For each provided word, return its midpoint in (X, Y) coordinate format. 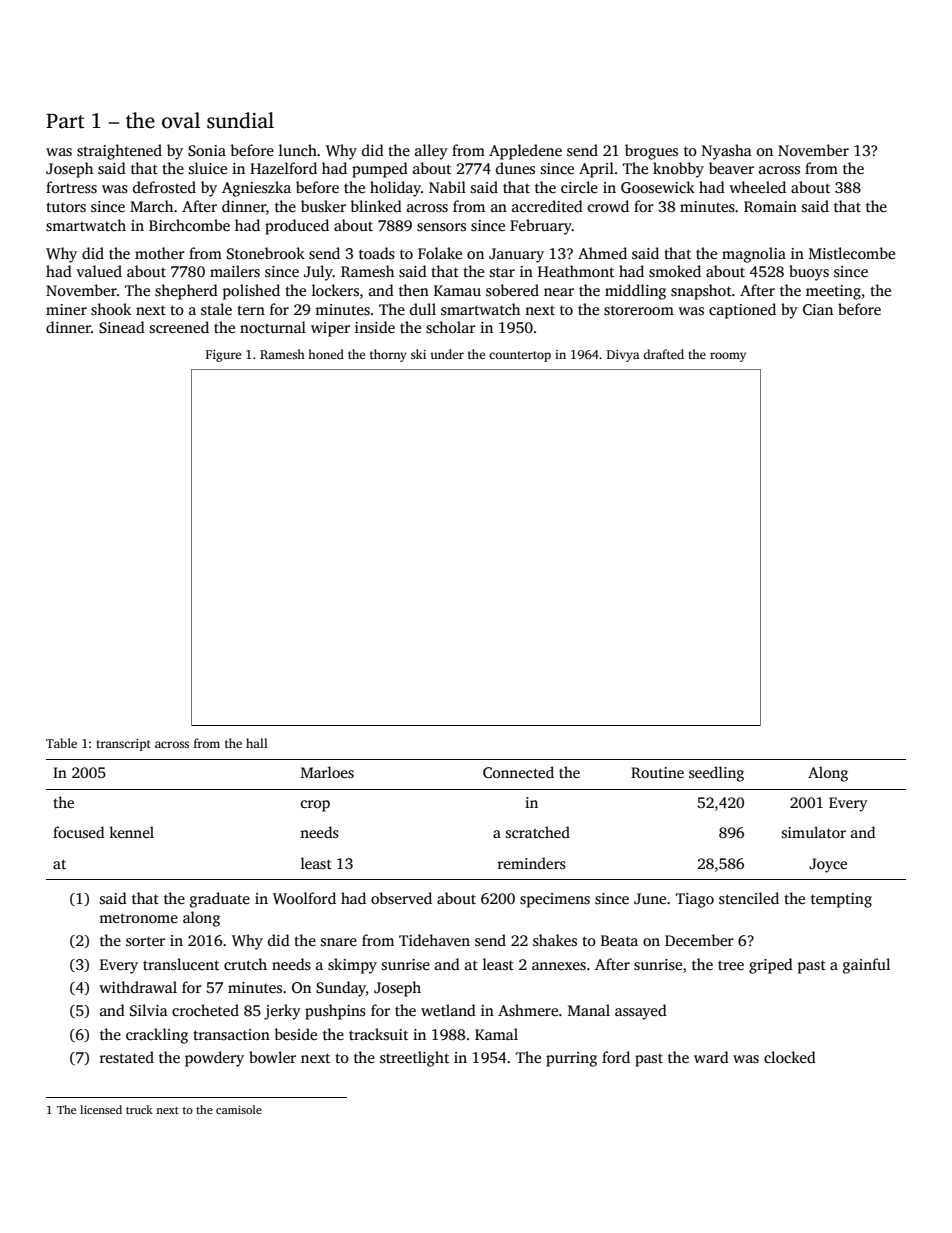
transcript (123, 745)
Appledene (525, 152)
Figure (223, 356)
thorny (388, 355)
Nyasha (727, 152)
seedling (716, 774)
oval (181, 120)
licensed (101, 1109)
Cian (818, 310)
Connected (518, 772)
